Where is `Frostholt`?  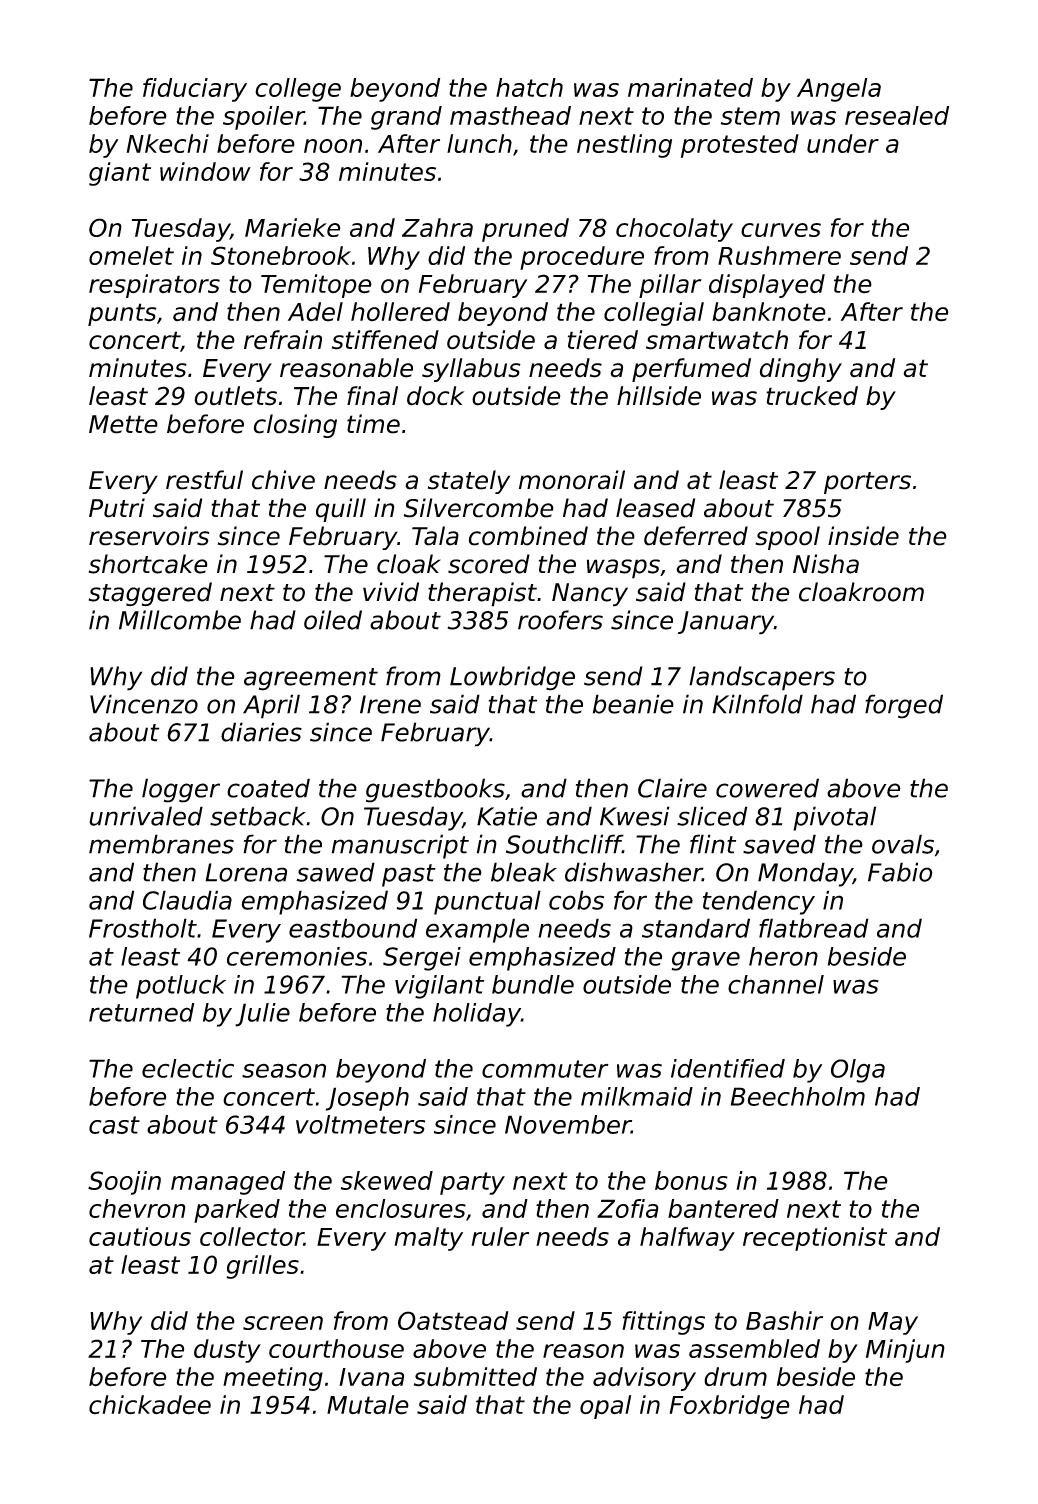
Frostholt is located at coordinates (143, 928).
